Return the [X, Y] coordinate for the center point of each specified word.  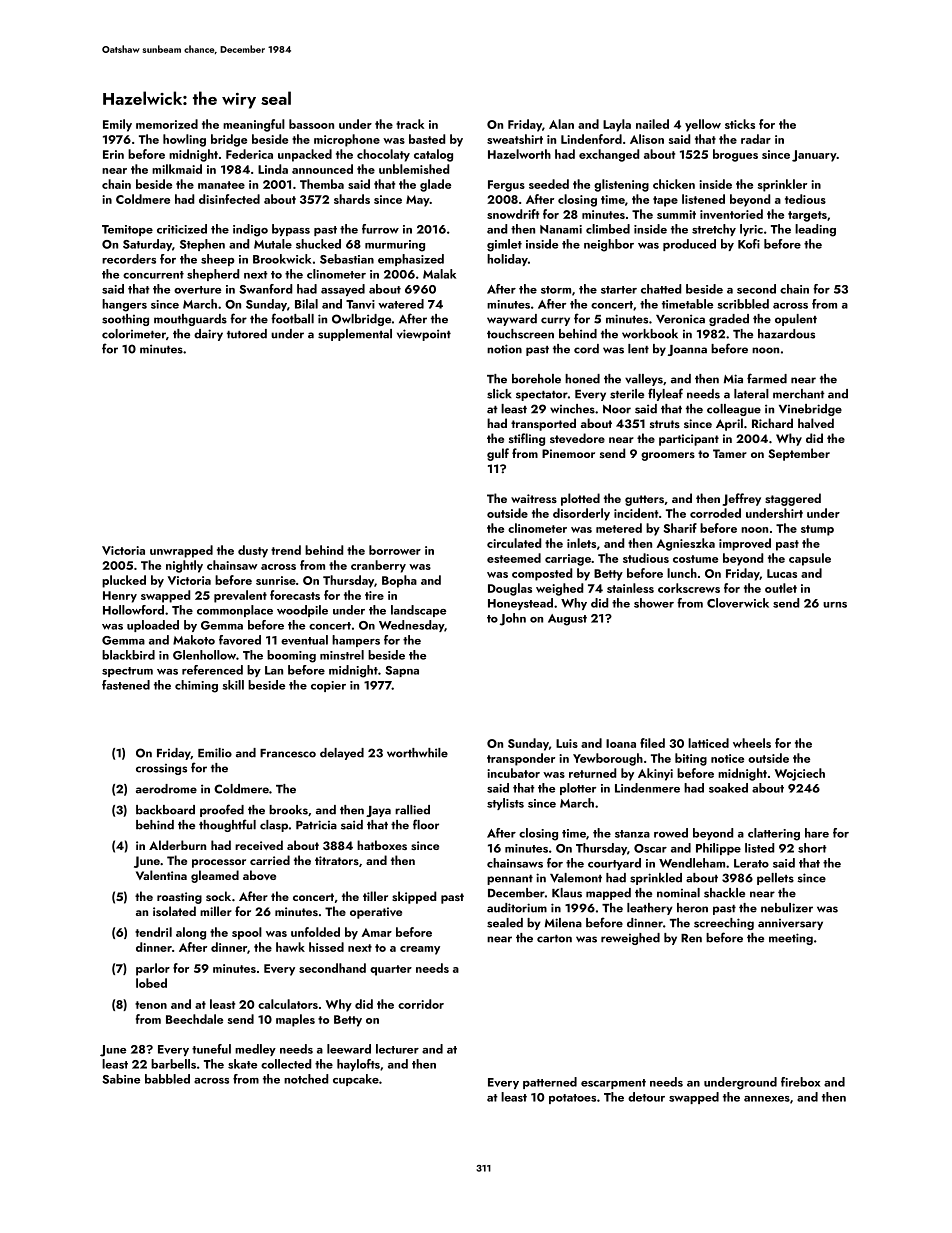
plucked [124, 581]
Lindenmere [647, 788]
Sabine [121, 1079]
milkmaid [177, 169]
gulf [498, 454]
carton [554, 939]
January [814, 156]
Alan [561, 124]
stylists [505, 804]
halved [816, 423]
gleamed [215, 876]
